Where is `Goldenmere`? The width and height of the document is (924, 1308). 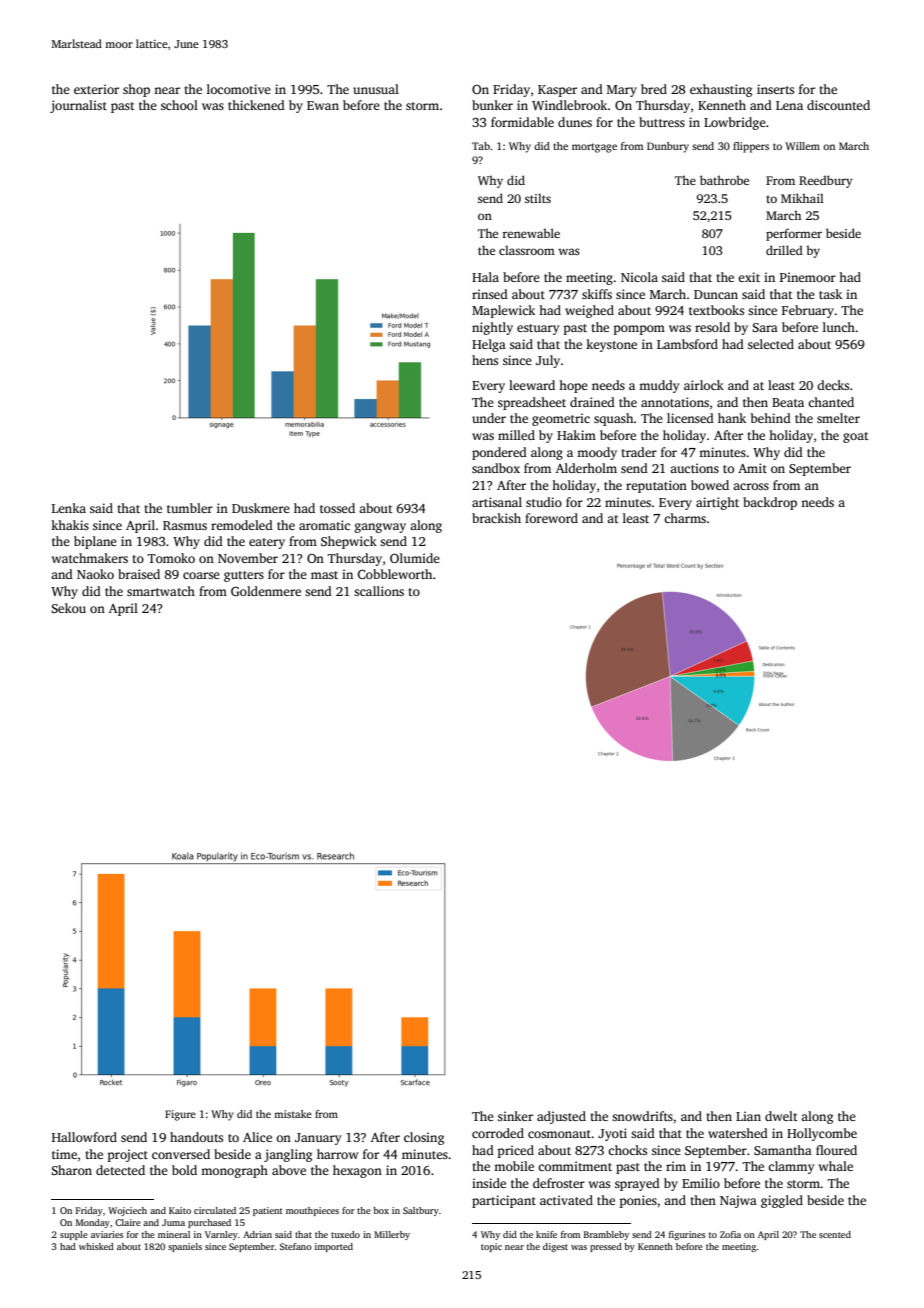 Goldenmere is located at coordinates (266, 591).
